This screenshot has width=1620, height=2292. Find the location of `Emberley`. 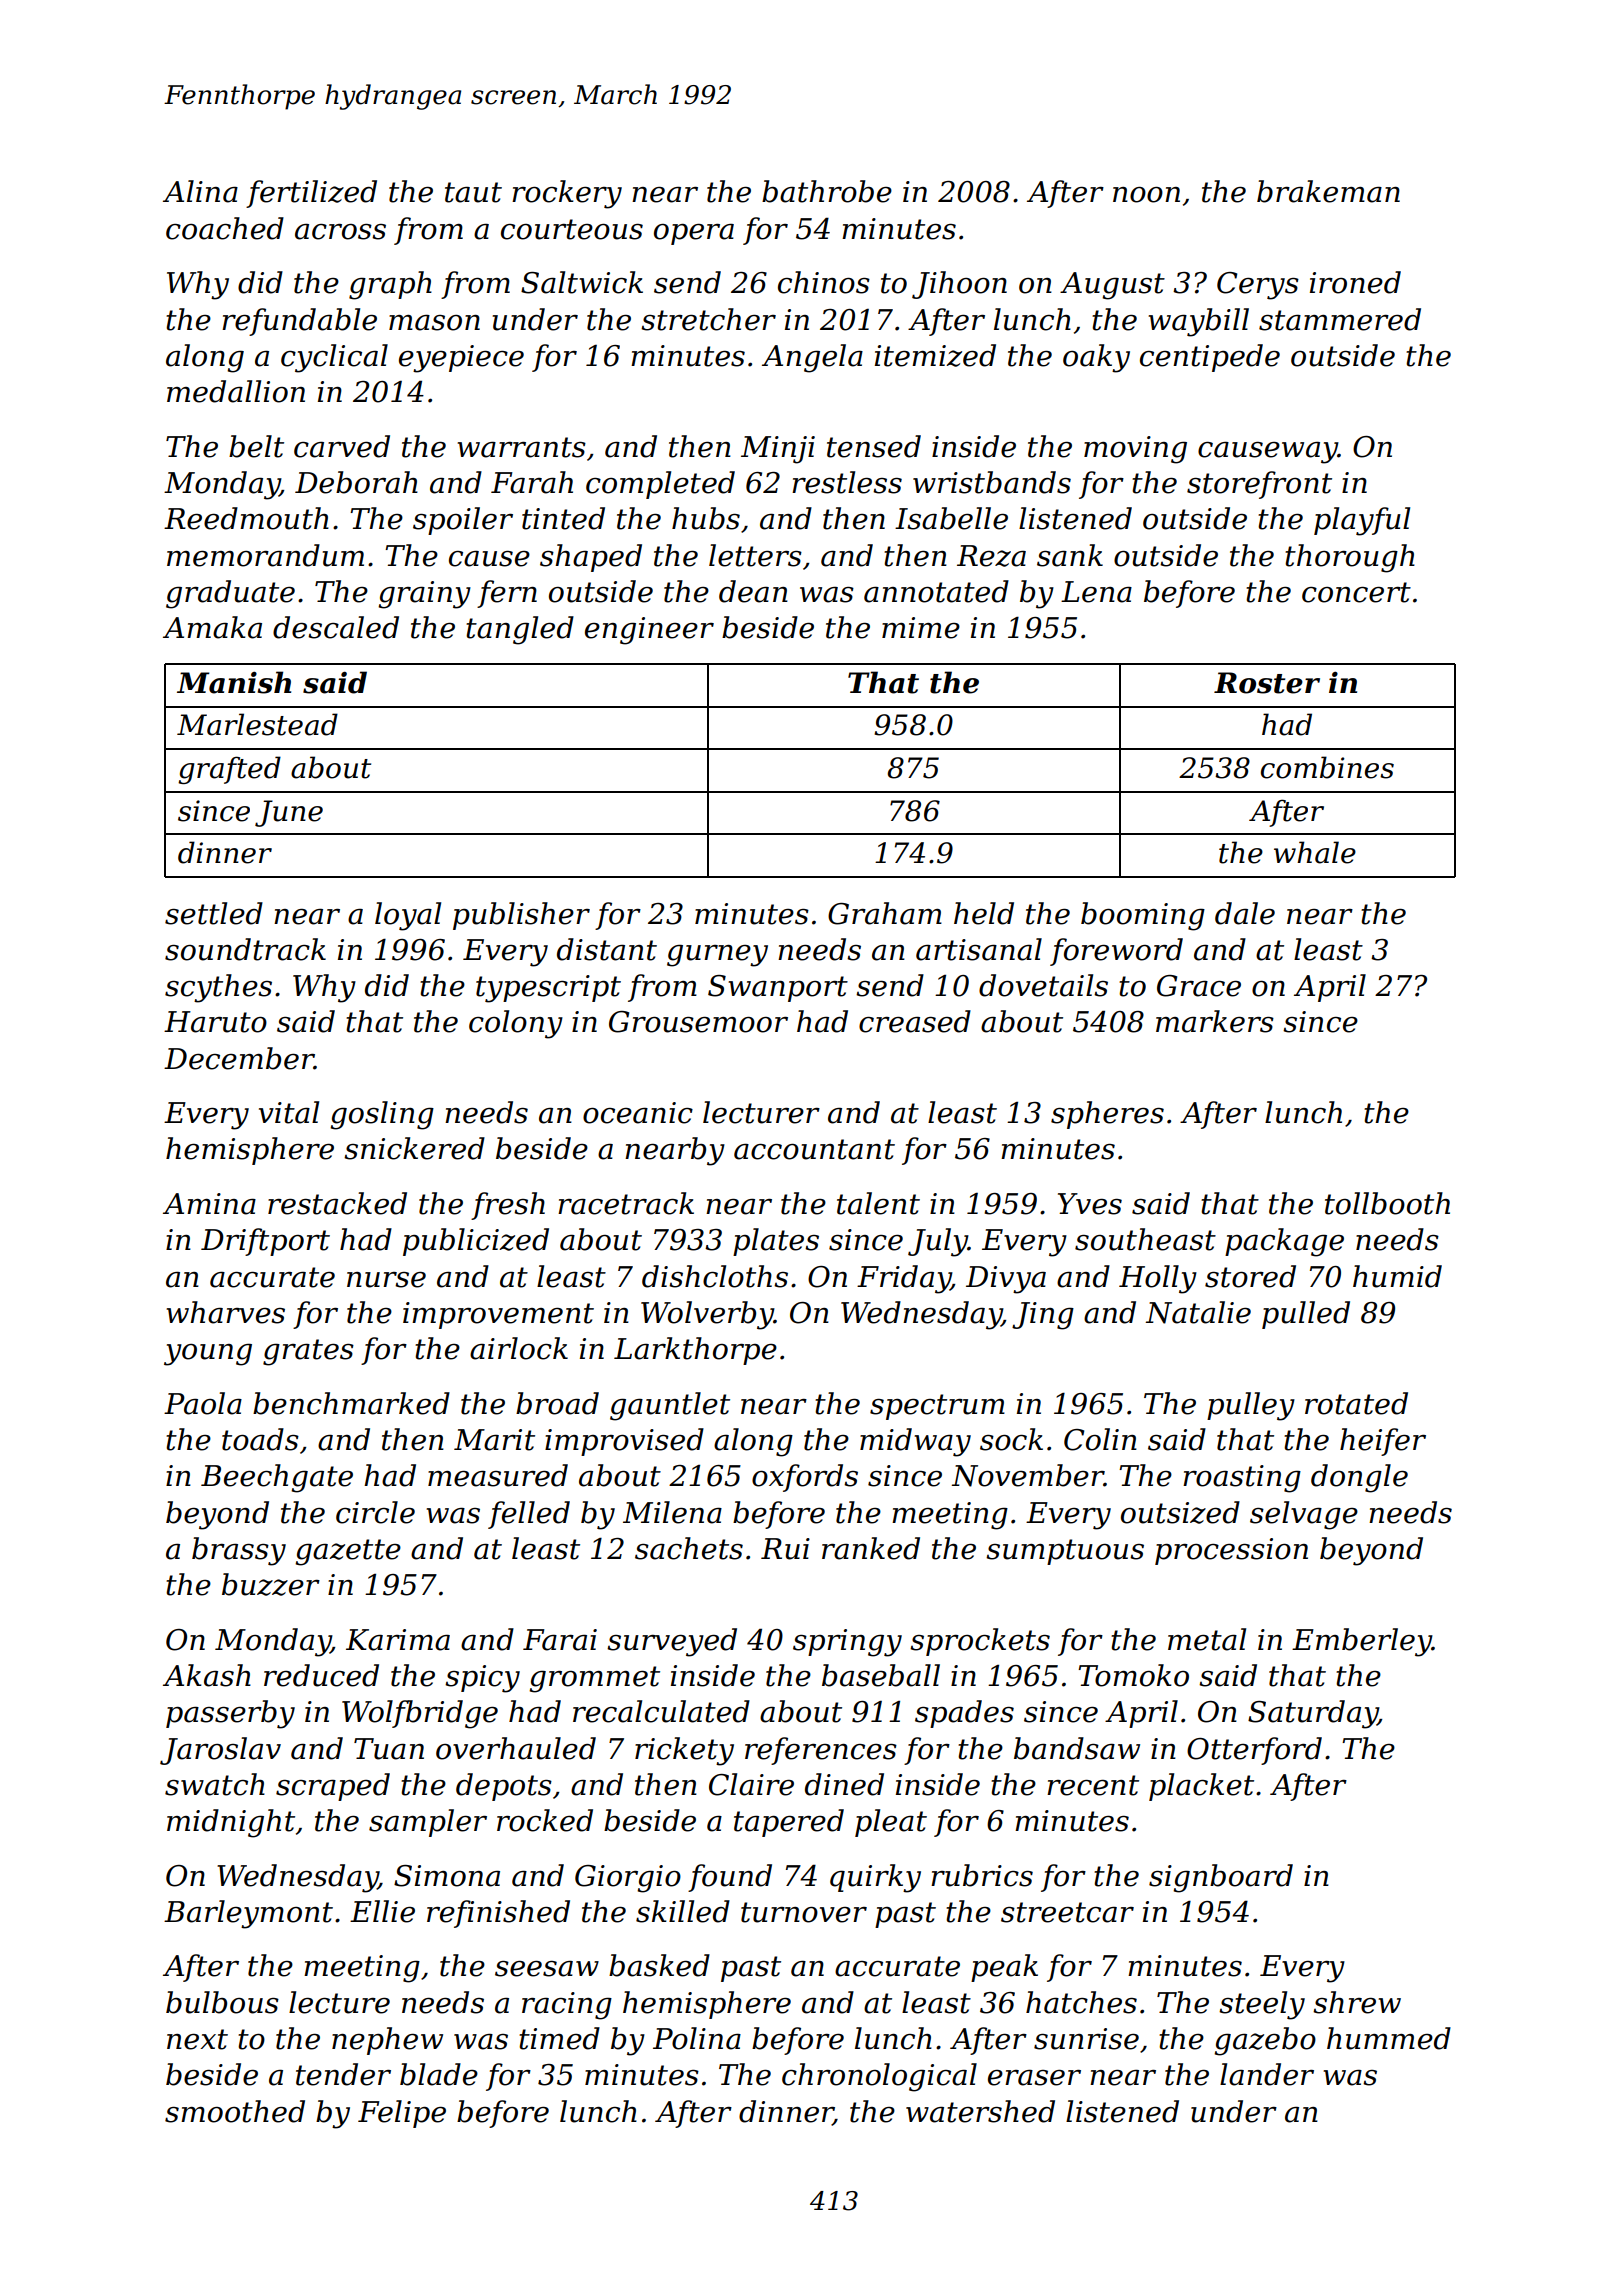

Emberley is located at coordinates (1362, 1642).
